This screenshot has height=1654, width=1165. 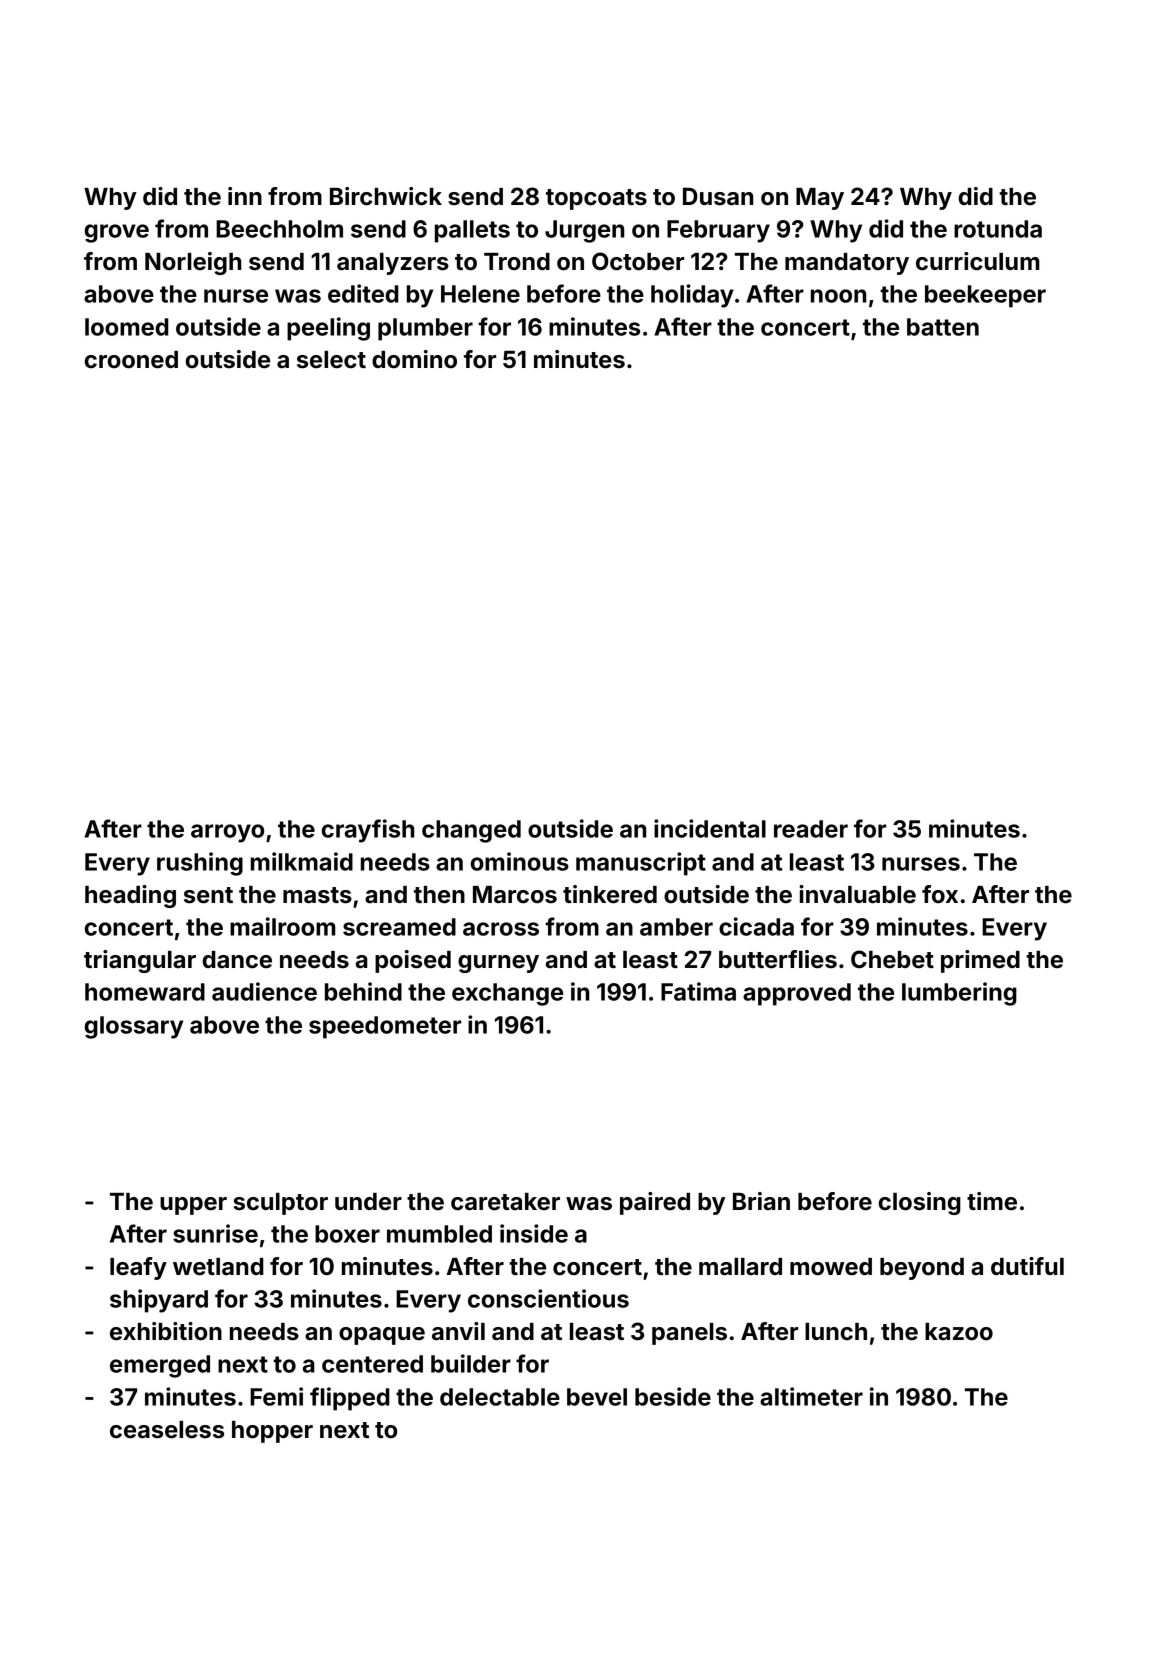 I want to click on October, so click(x=638, y=261).
